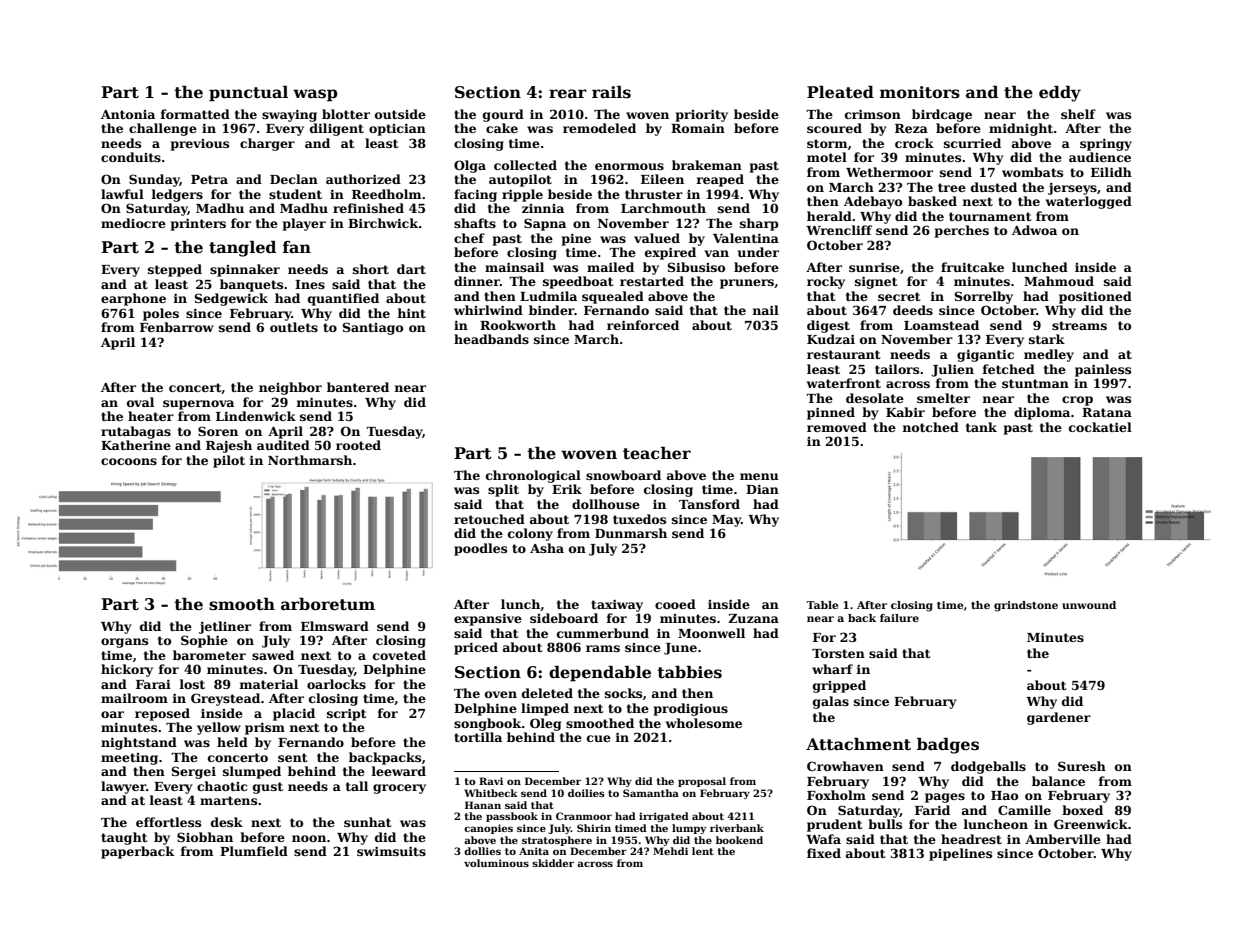 The image size is (1233, 952). Describe the element at coordinates (293, 757) in the screenshot. I see `sent` at that location.
